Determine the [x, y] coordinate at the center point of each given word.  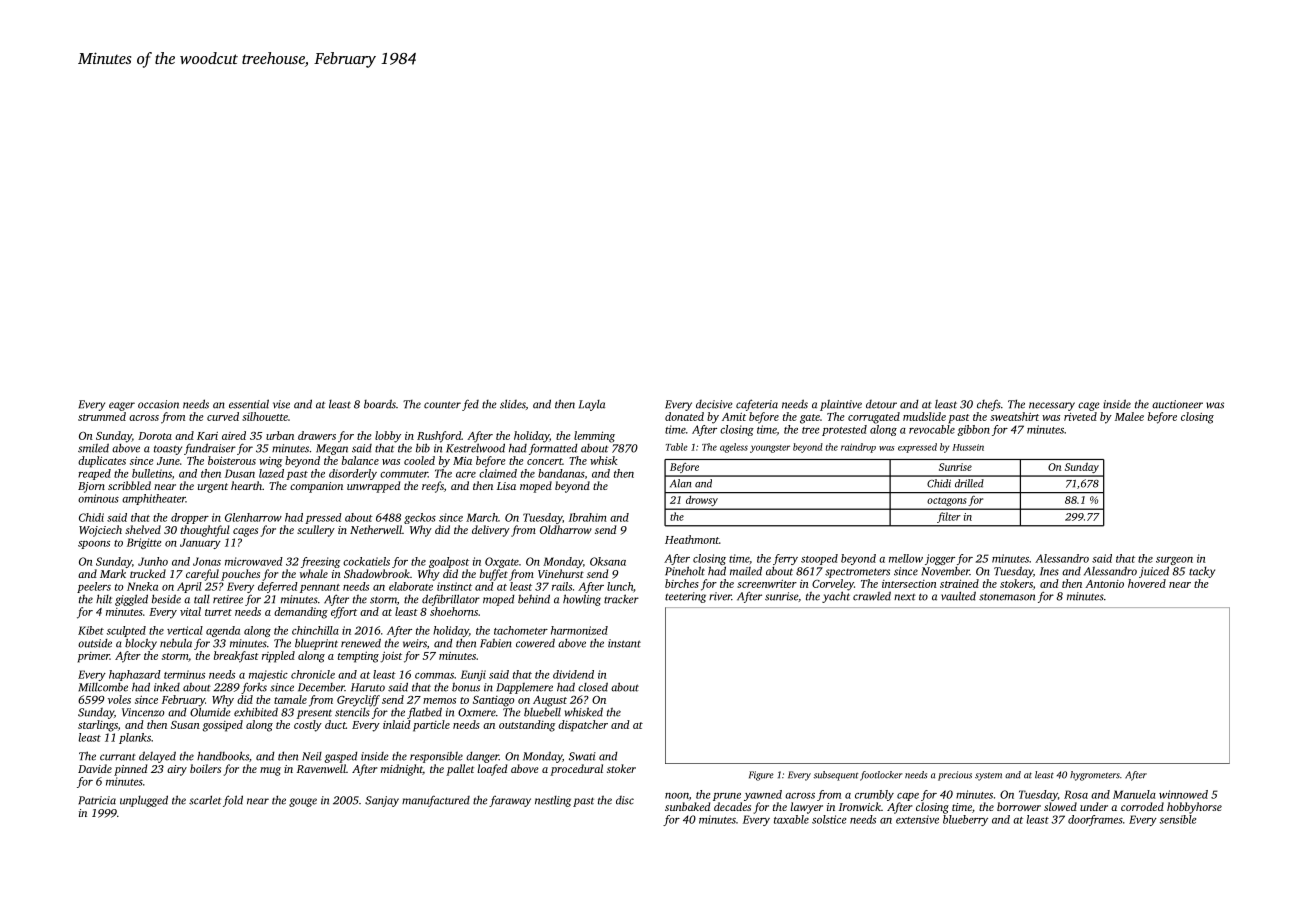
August [550, 701]
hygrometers [1095, 776]
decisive [714, 404]
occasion [158, 404]
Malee [1129, 416]
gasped [341, 757]
